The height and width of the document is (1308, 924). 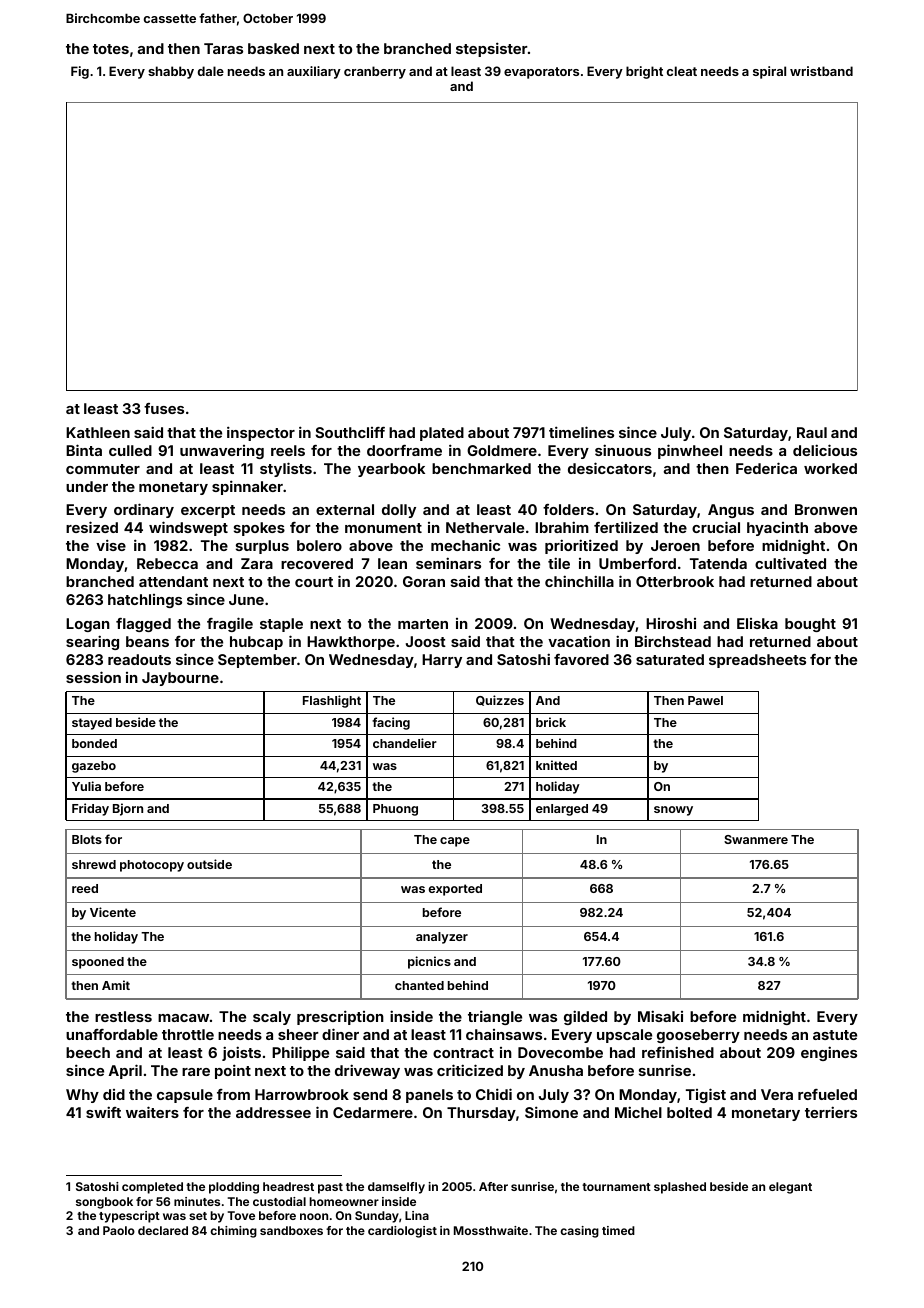 I want to click on contract, so click(x=463, y=1053).
